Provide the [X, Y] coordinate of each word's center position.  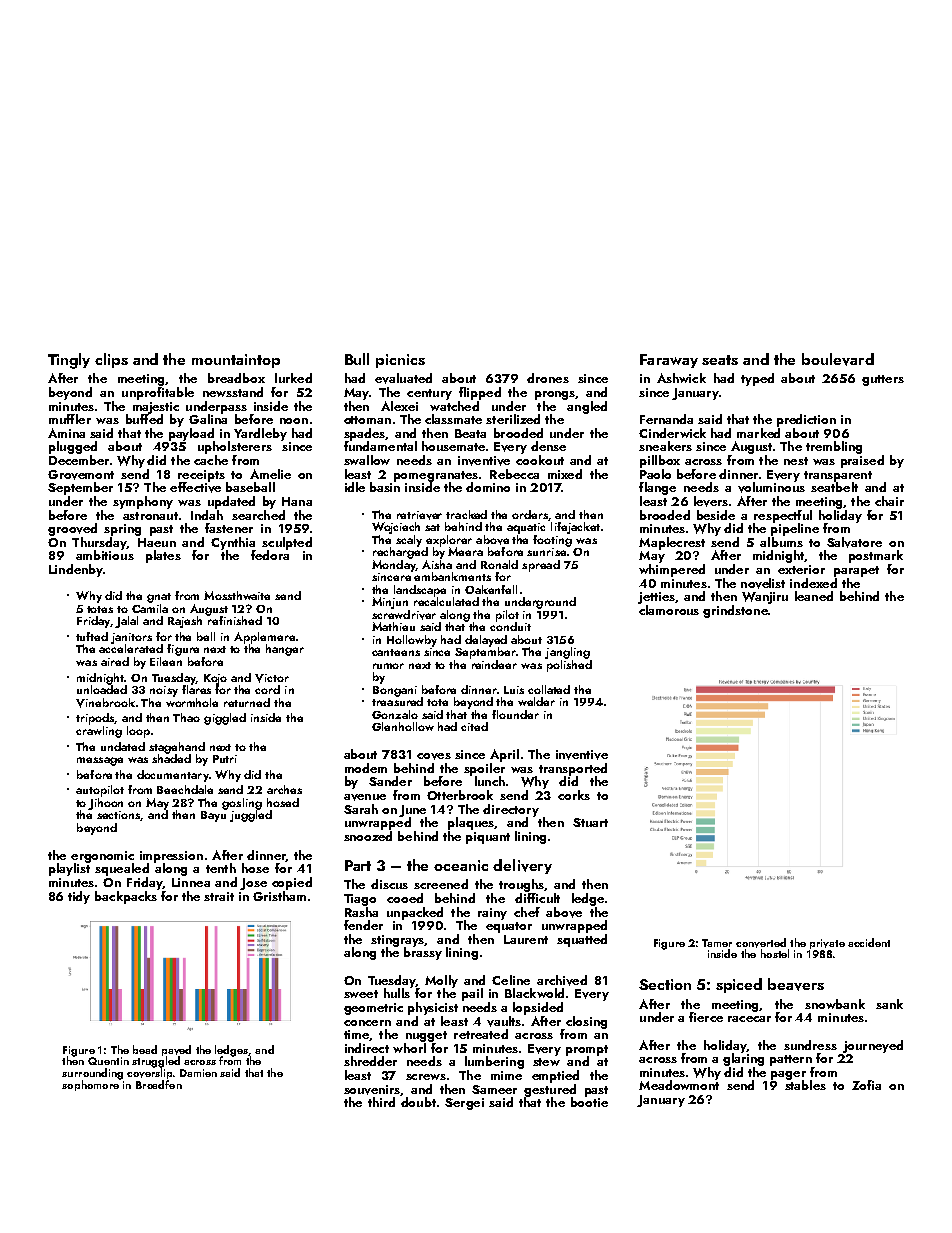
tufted [92, 636]
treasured [397, 701]
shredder [370, 1061]
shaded [171, 758]
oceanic [461, 865]
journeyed [873, 1046]
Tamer [717, 943]
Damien [198, 1073]
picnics [400, 361]
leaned [814, 596]
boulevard [838, 359]
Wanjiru [765, 598]
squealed [122, 869]
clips [111, 360]
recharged [400, 553]
